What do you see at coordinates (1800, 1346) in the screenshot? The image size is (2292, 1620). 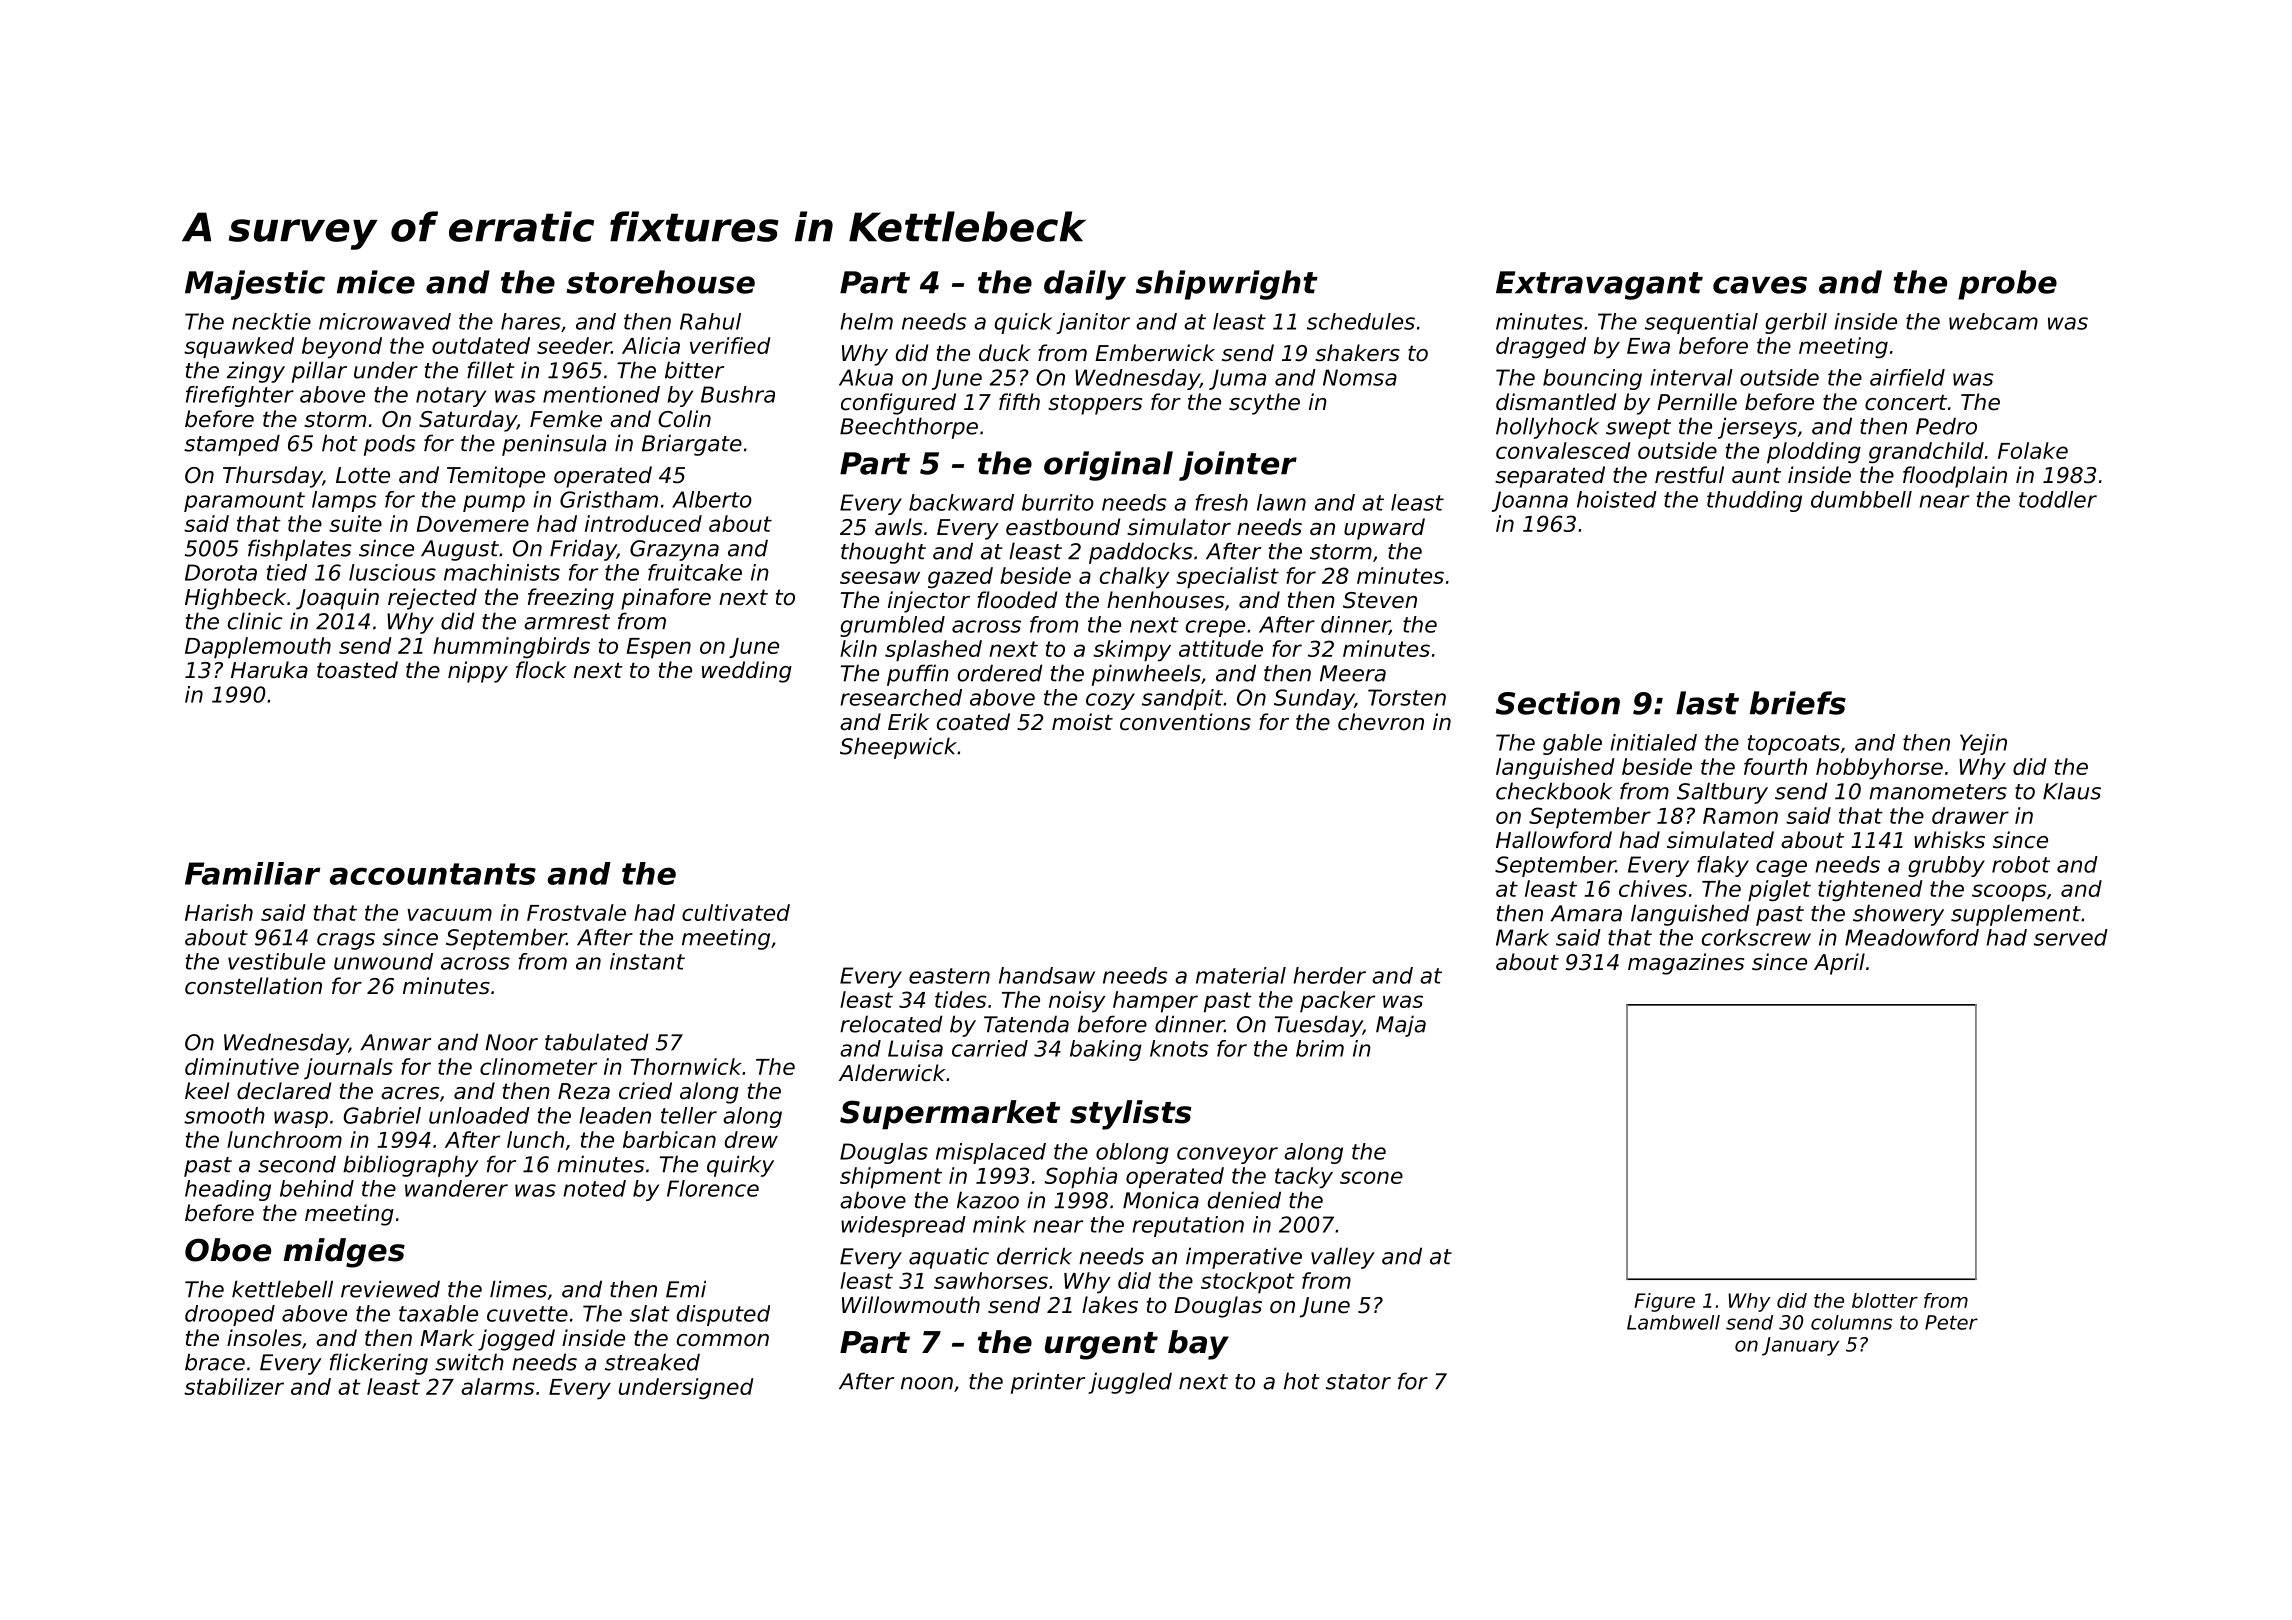 I see `January` at bounding box center [1800, 1346].
